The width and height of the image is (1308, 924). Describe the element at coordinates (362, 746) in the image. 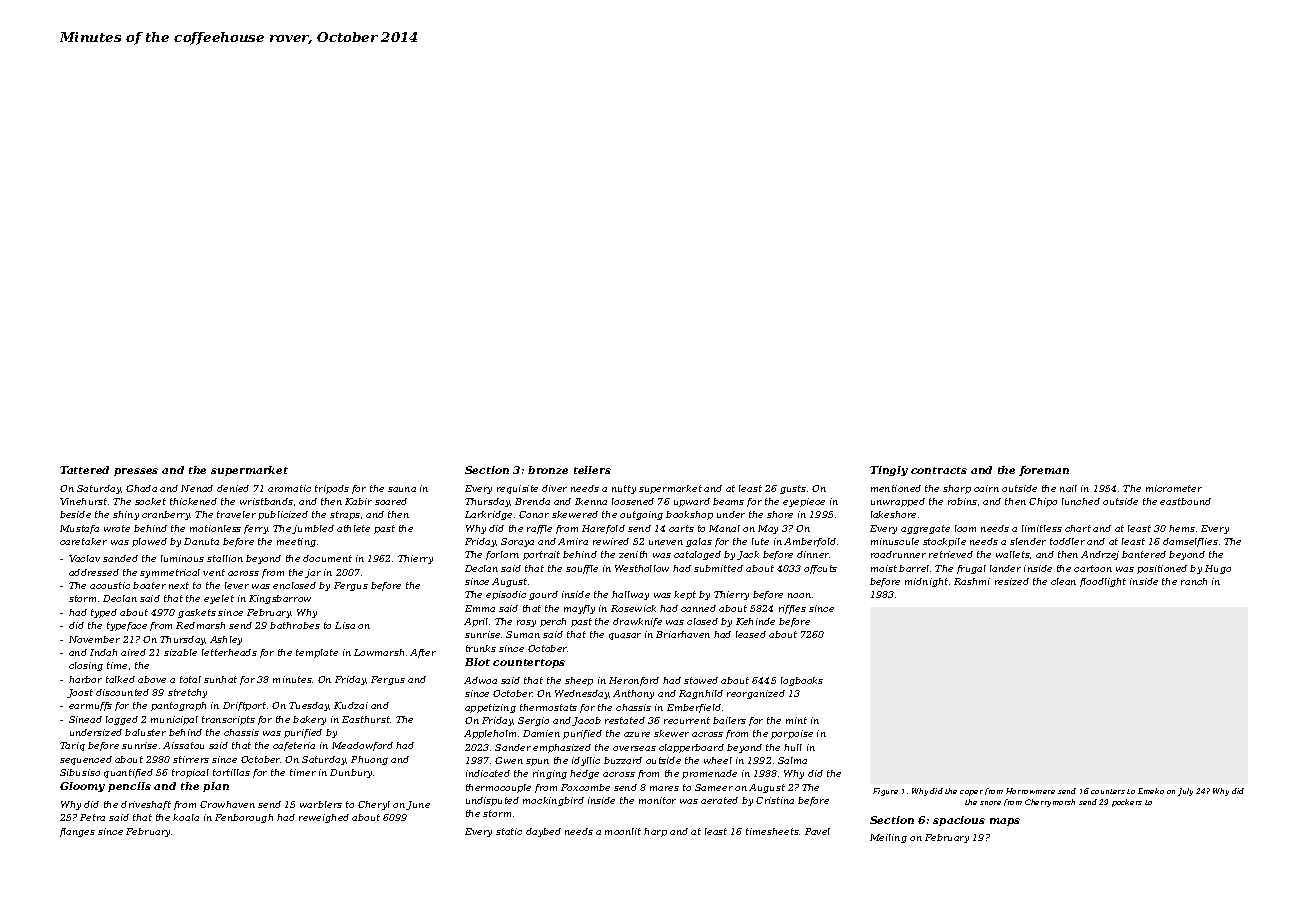

I see `Meadowford` at that location.
